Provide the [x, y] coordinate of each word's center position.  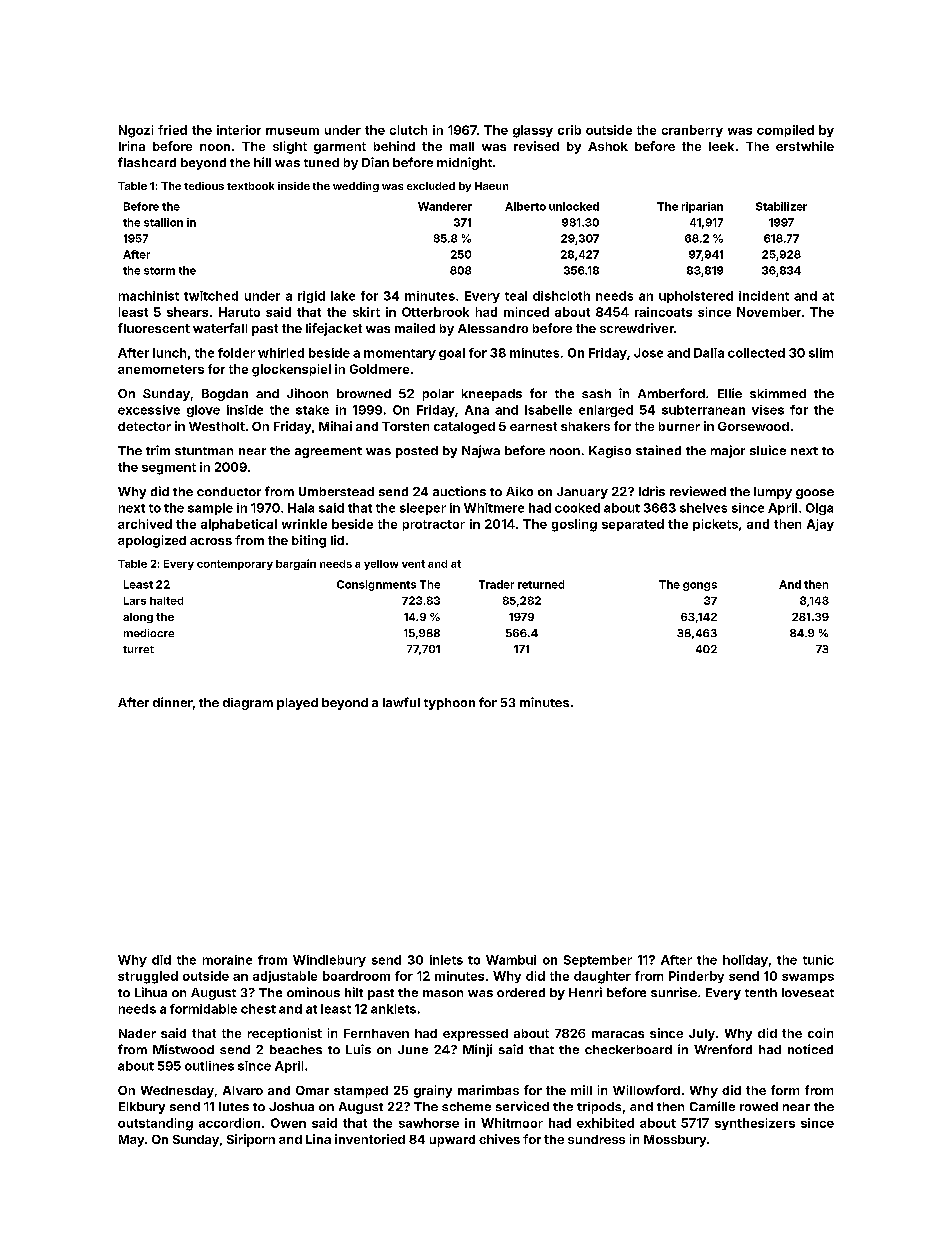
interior [239, 130]
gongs [700, 586]
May [131, 1141]
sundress [596, 1139]
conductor [229, 491]
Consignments [376, 585]
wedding [356, 187]
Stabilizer [781, 206]
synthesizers [755, 1124]
